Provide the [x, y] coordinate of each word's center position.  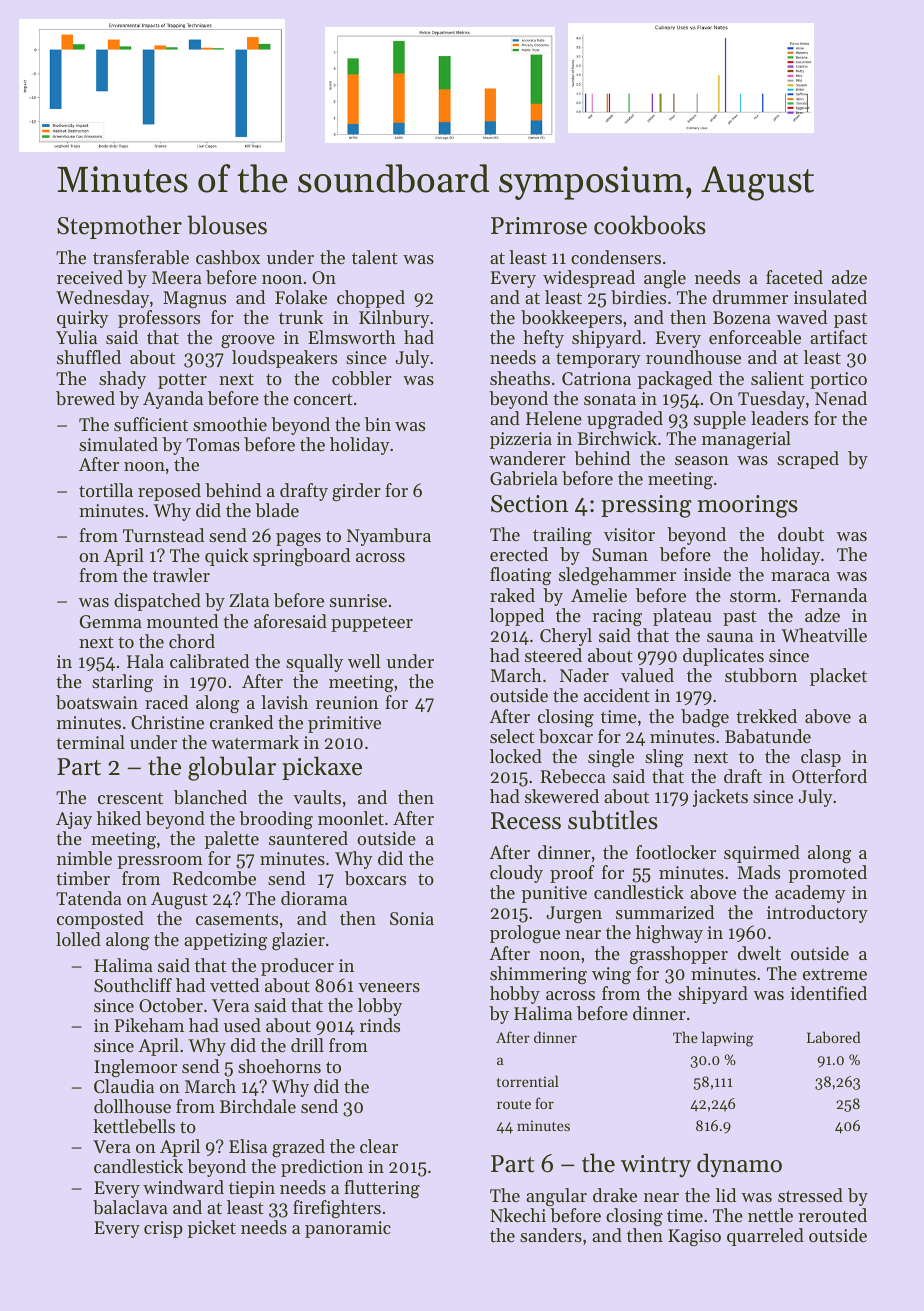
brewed [85, 398]
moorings [748, 506]
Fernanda [829, 595]
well [364, 661]
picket [211, 1229]
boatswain [97, 702]
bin [378, 424]
